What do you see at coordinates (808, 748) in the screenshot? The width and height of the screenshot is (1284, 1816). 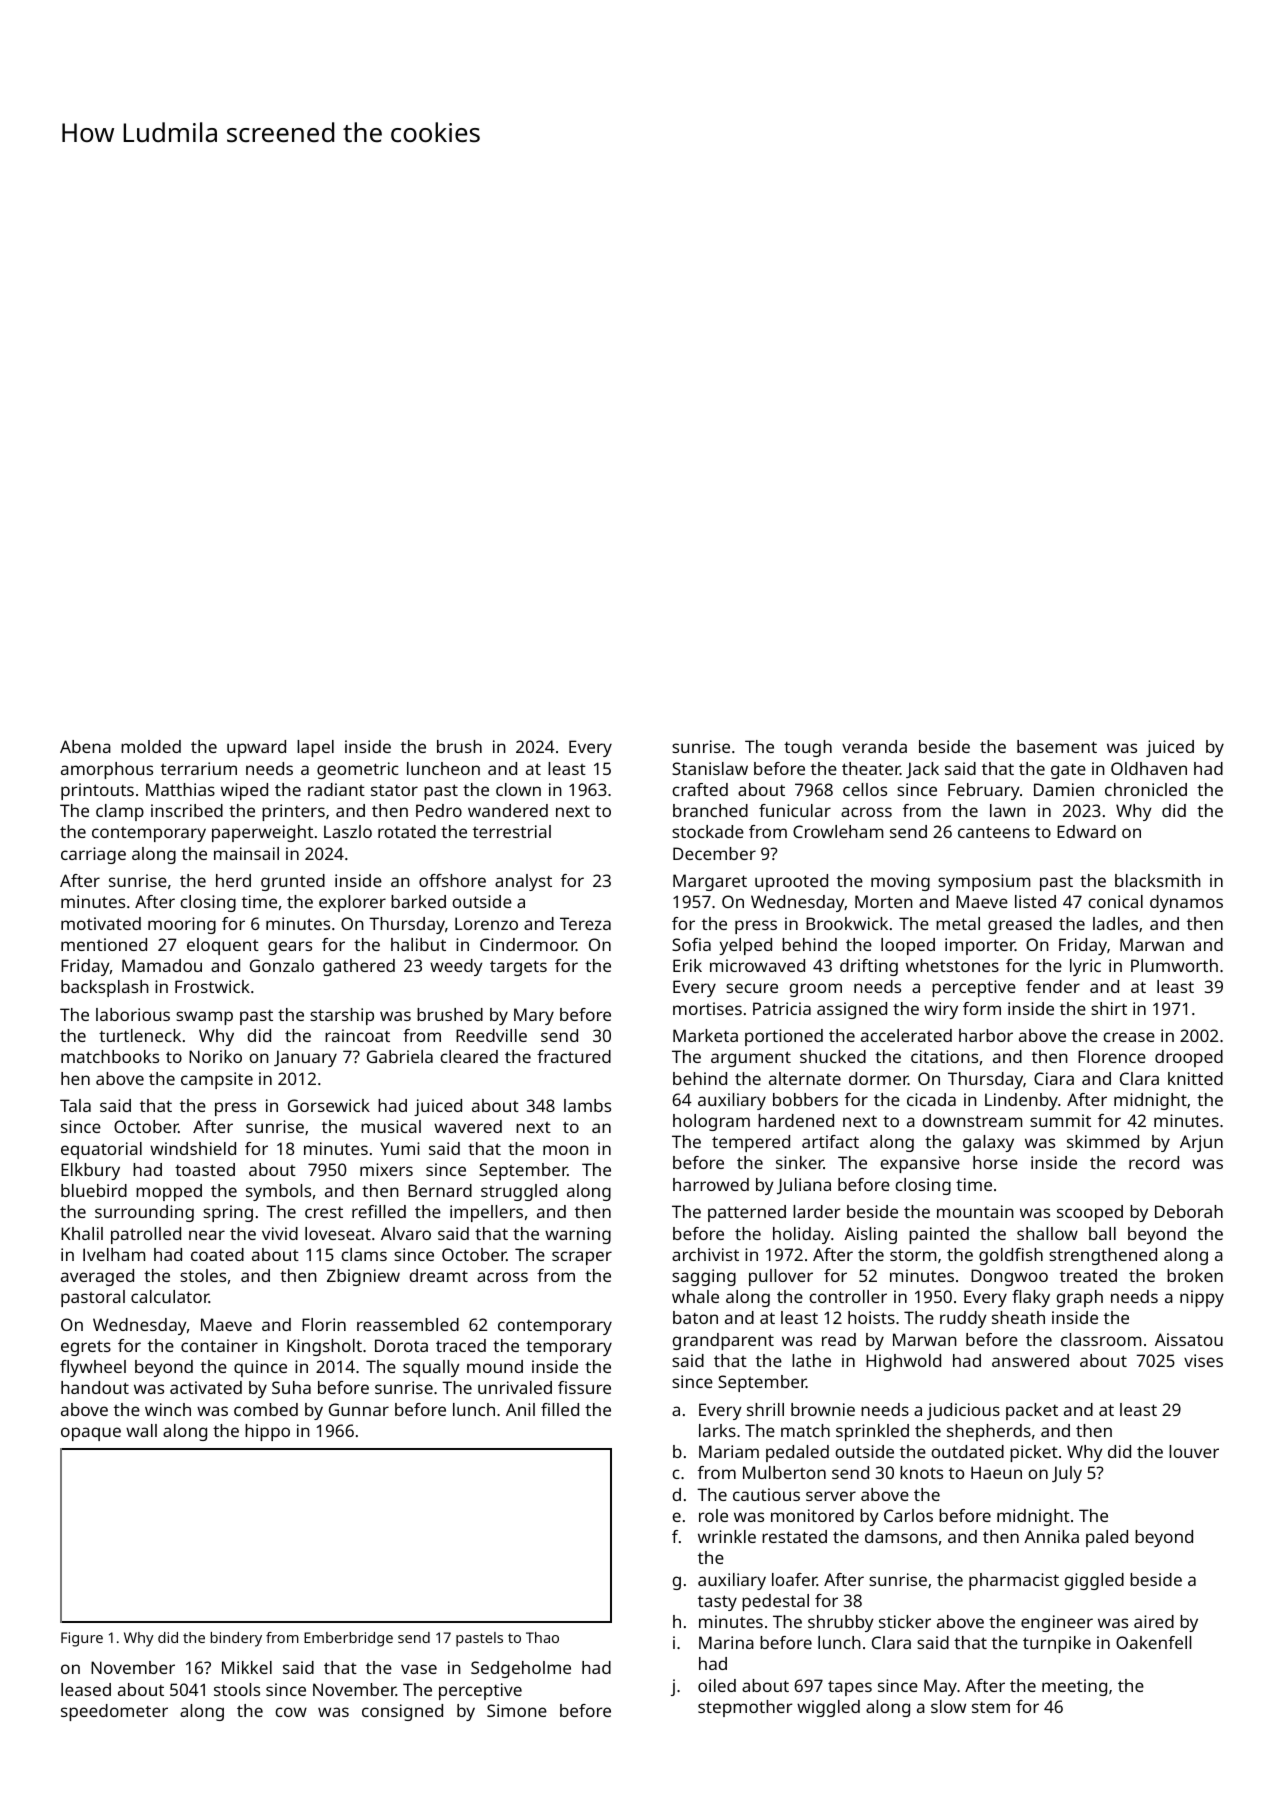 I see `tough` at bounding box center [808, 748].
